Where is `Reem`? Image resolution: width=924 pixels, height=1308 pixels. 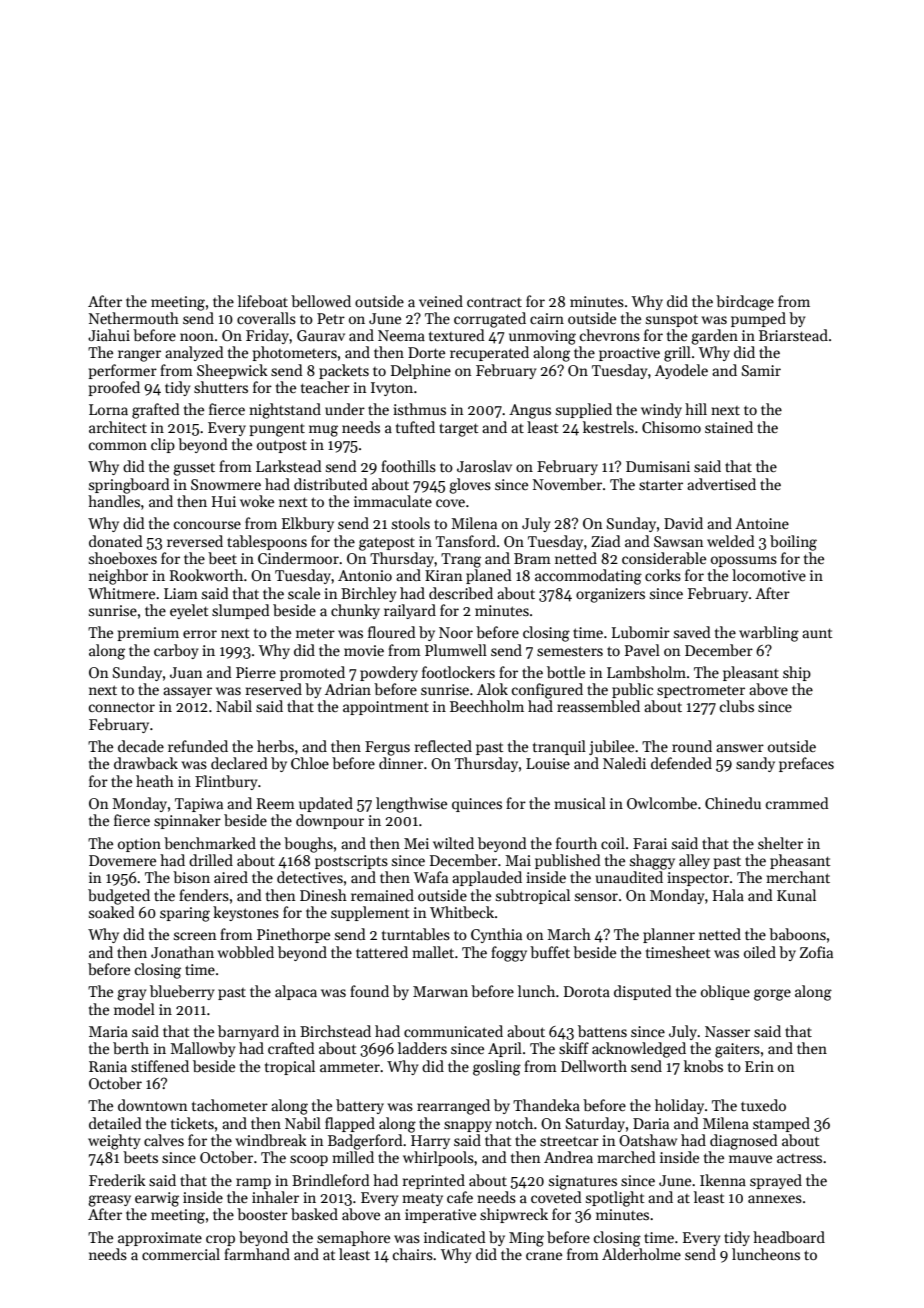 Reem is located at coordinates (276, 803).
